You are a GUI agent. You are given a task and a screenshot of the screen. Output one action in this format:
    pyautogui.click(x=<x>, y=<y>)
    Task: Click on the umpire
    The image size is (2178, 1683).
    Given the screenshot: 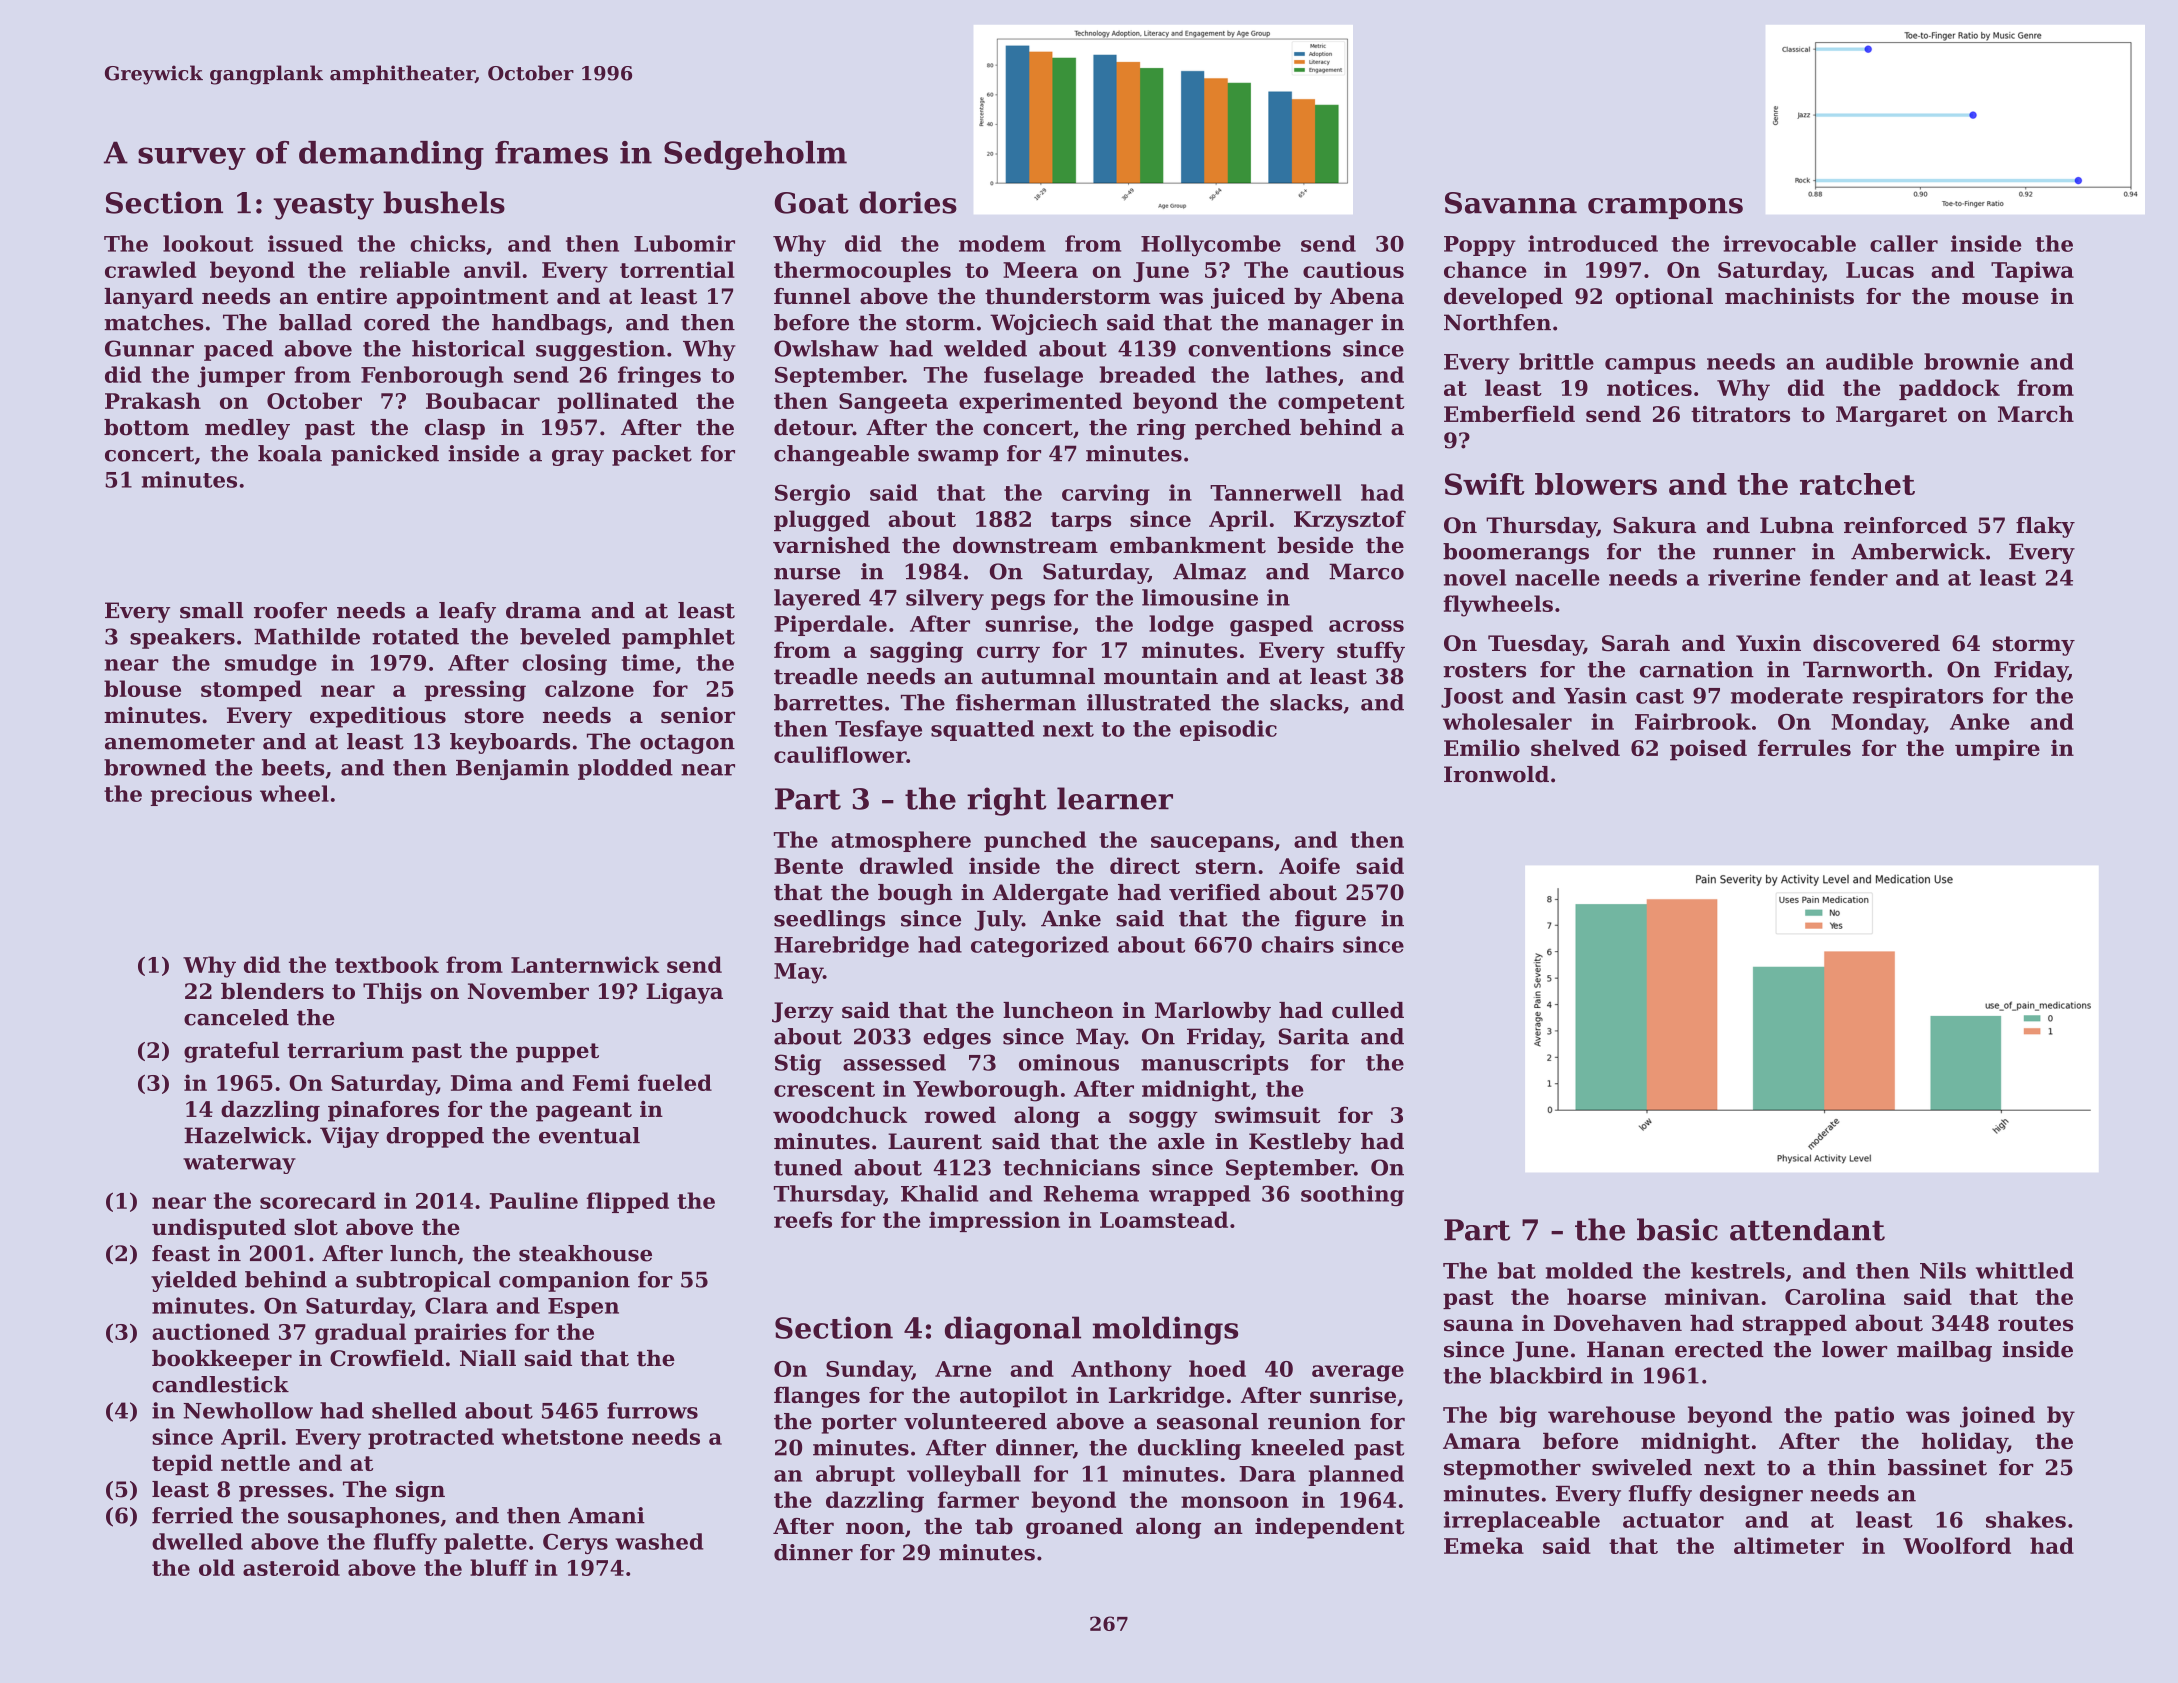 What is the action you would take?
    pyautogui.click(x=1997, y=750)
